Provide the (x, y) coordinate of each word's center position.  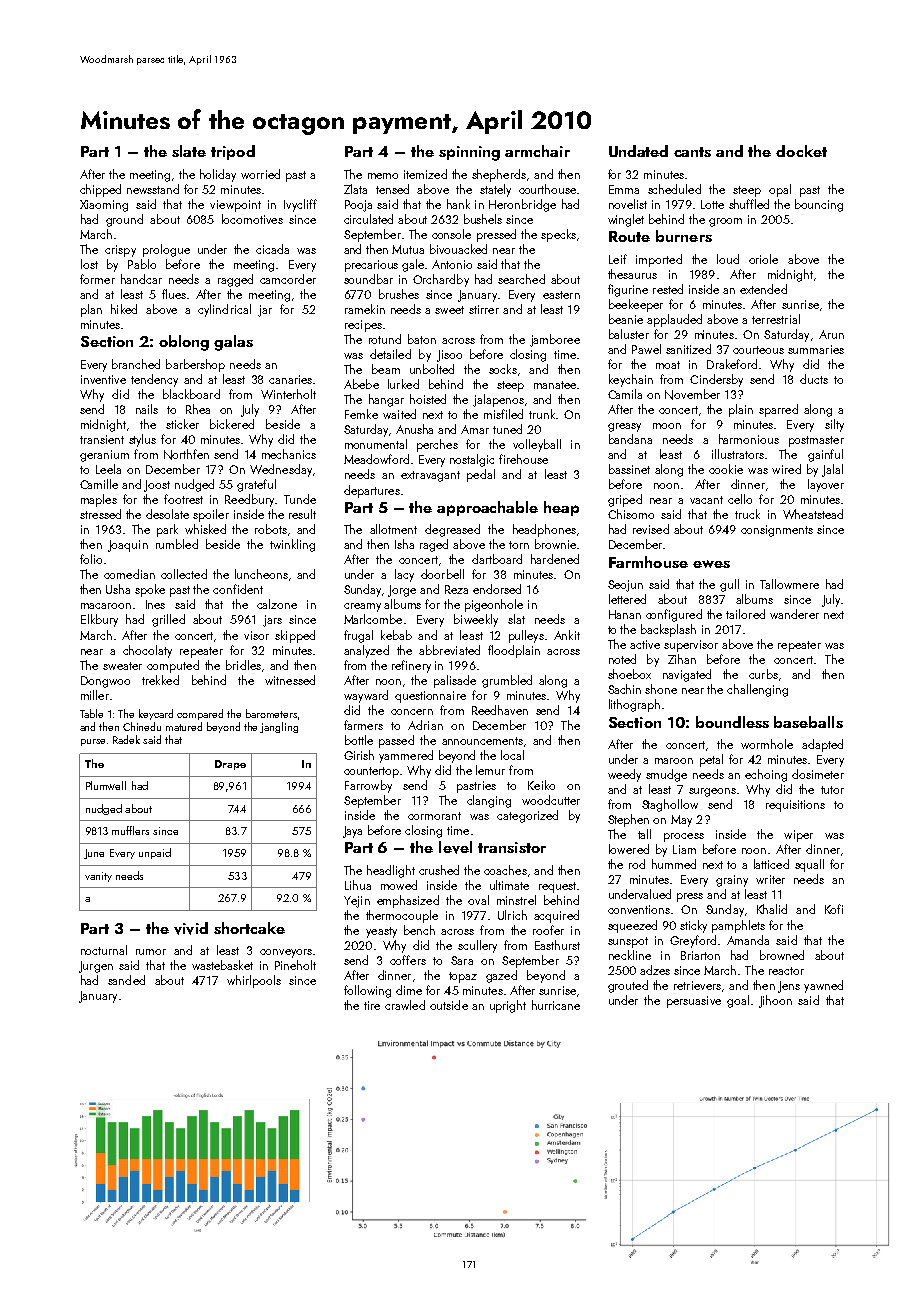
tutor (832, 790)
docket (801, 151)
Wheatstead (813, 514)
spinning (469, 153)
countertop (371, 772)
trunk (542, 414)
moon (667, 426)
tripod (233, 152)
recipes (363, 326)
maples (99, 500)
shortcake (249, 928)
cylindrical (224, 310)
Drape (230, 765)
